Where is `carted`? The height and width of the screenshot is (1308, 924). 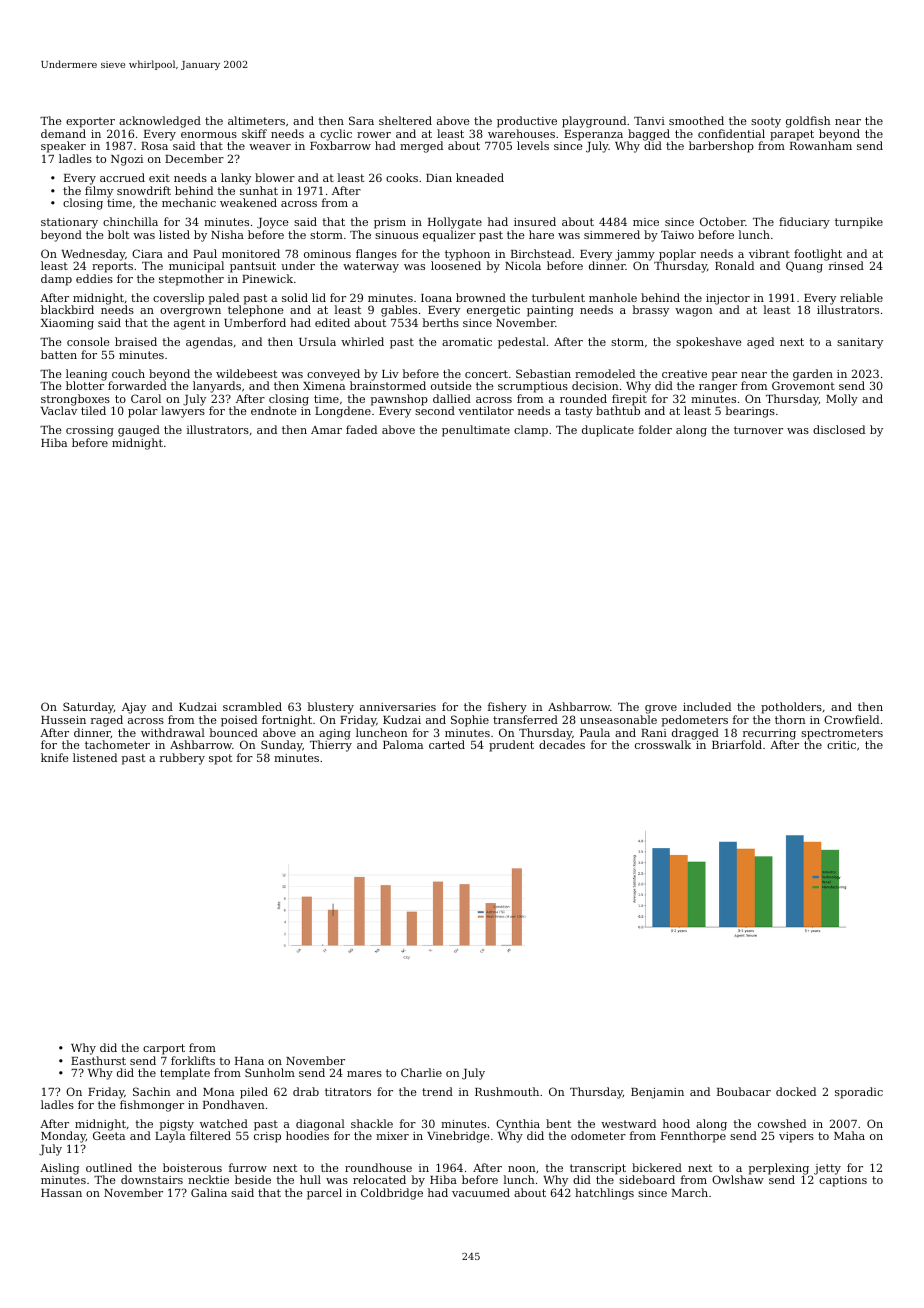 carted is located at coordinates (447, 744).
